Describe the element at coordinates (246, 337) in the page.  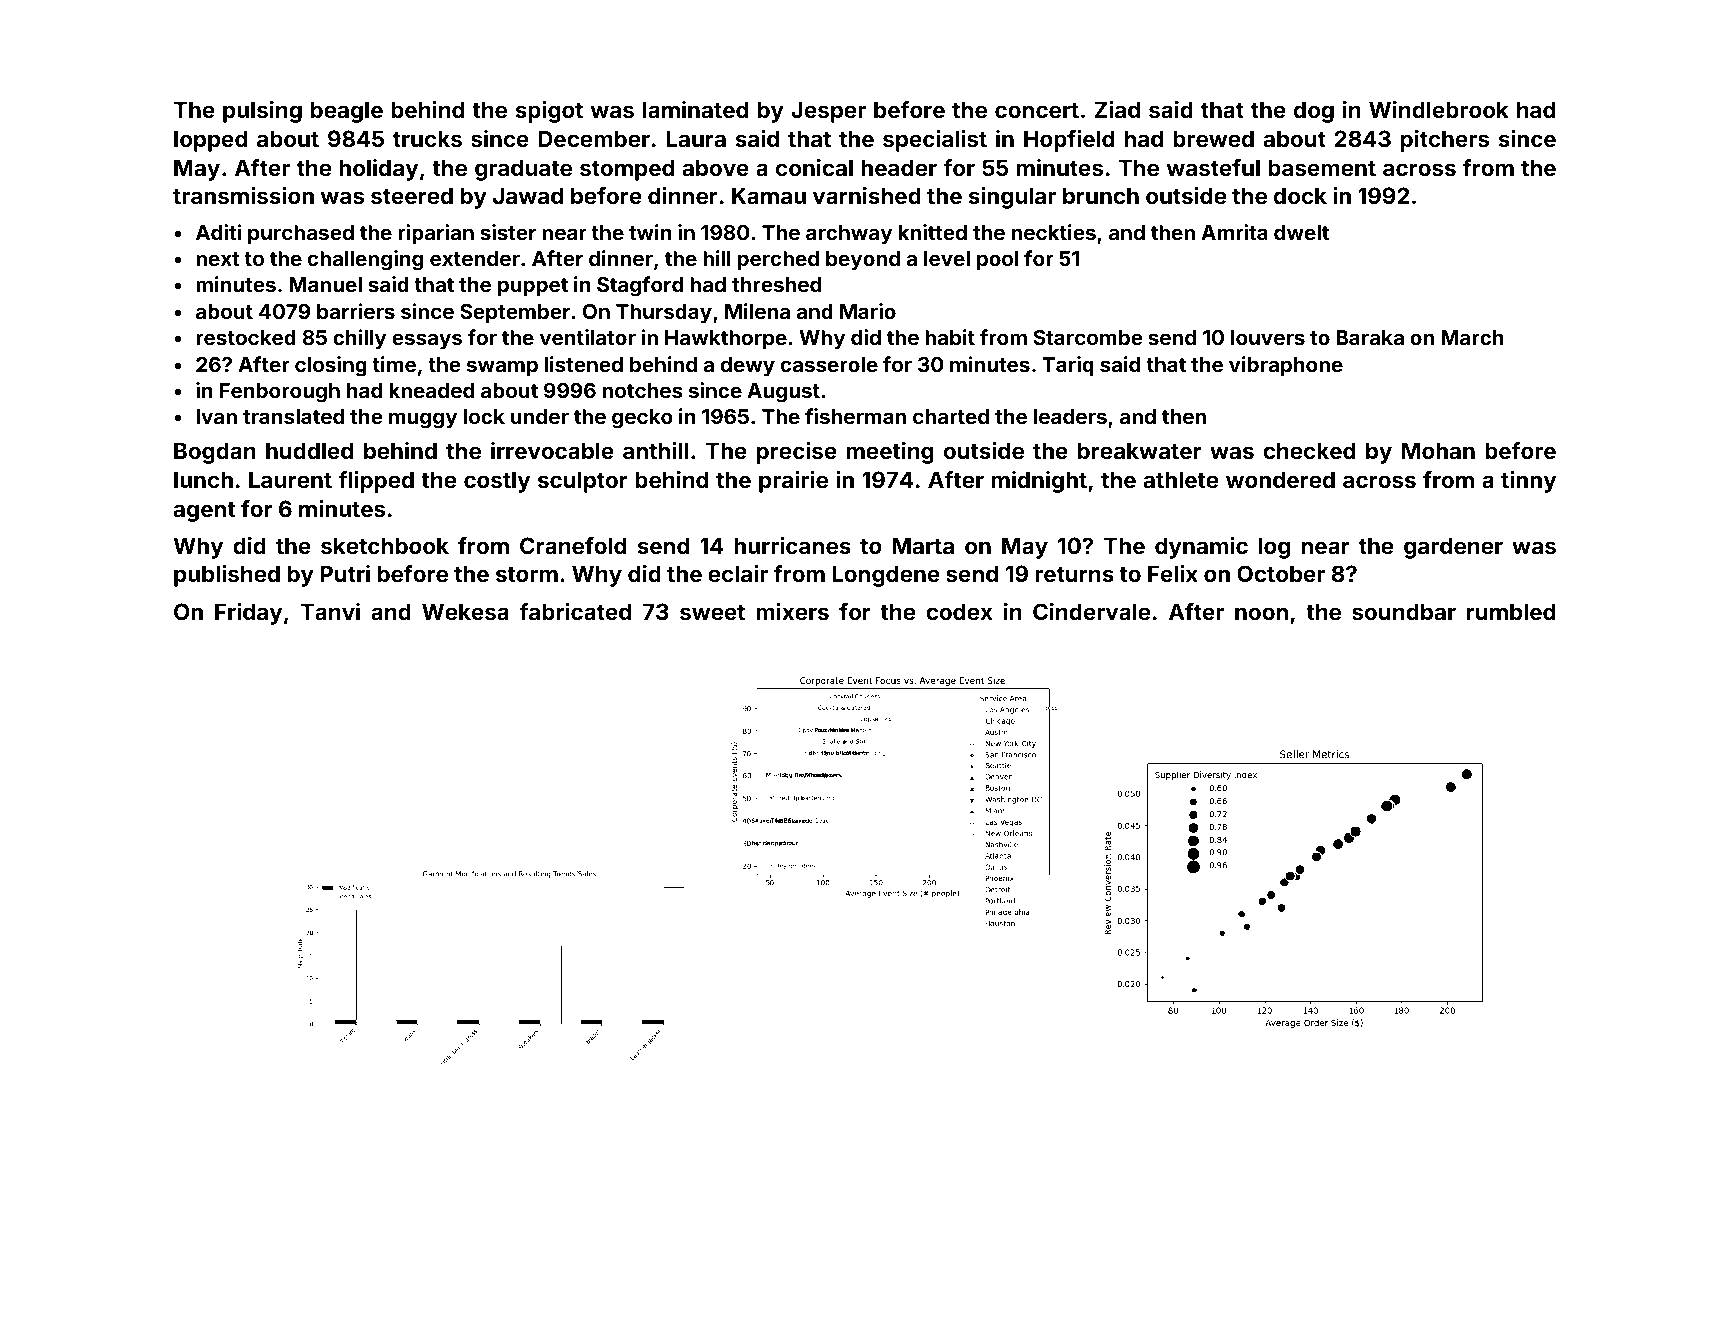
I see `restocked` at that location.
